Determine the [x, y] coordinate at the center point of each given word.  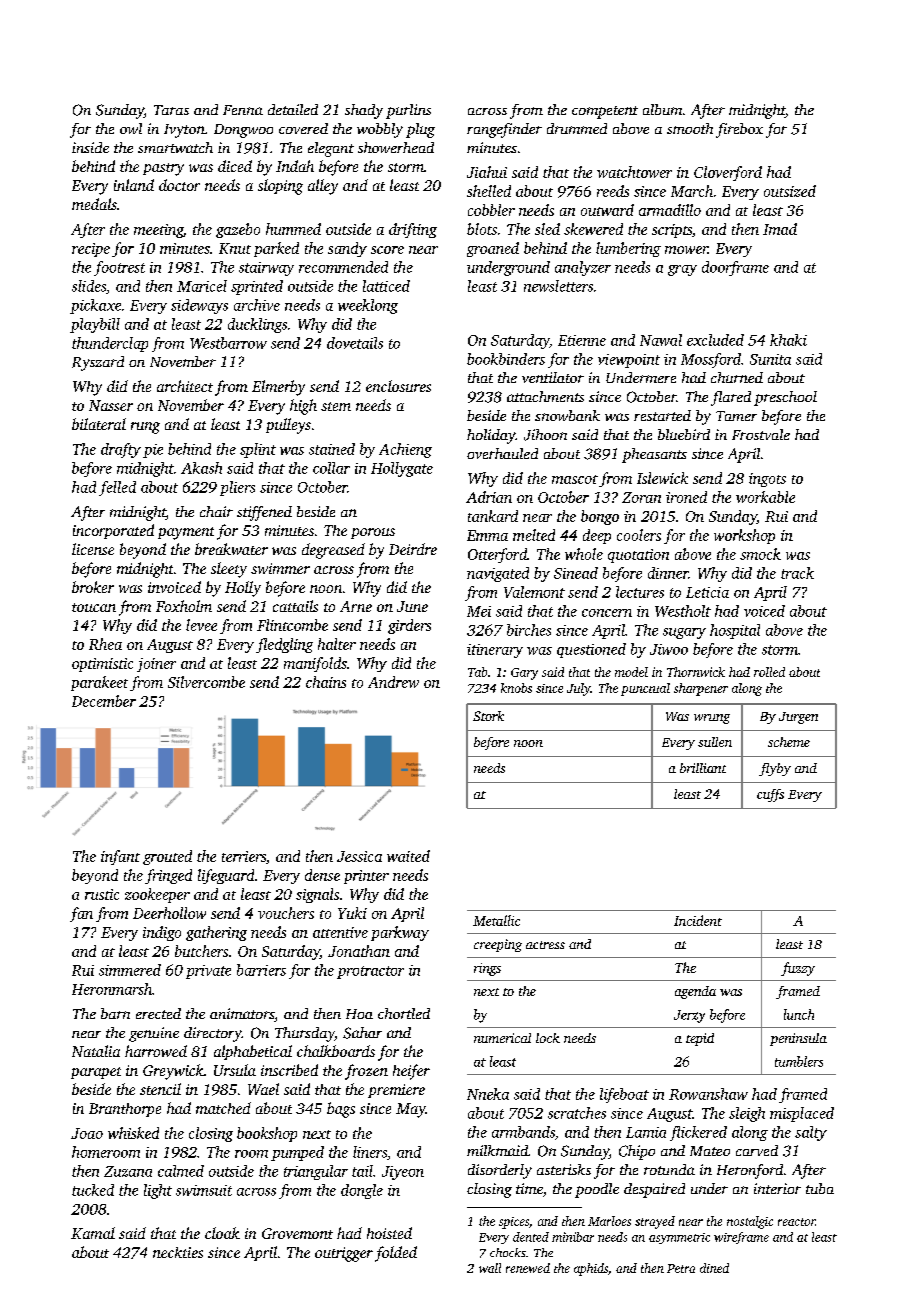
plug [420, 130]
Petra [681, 1268]
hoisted [389, 1233]
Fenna [243, 110]
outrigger [344, 1254]
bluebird [684, 434]
